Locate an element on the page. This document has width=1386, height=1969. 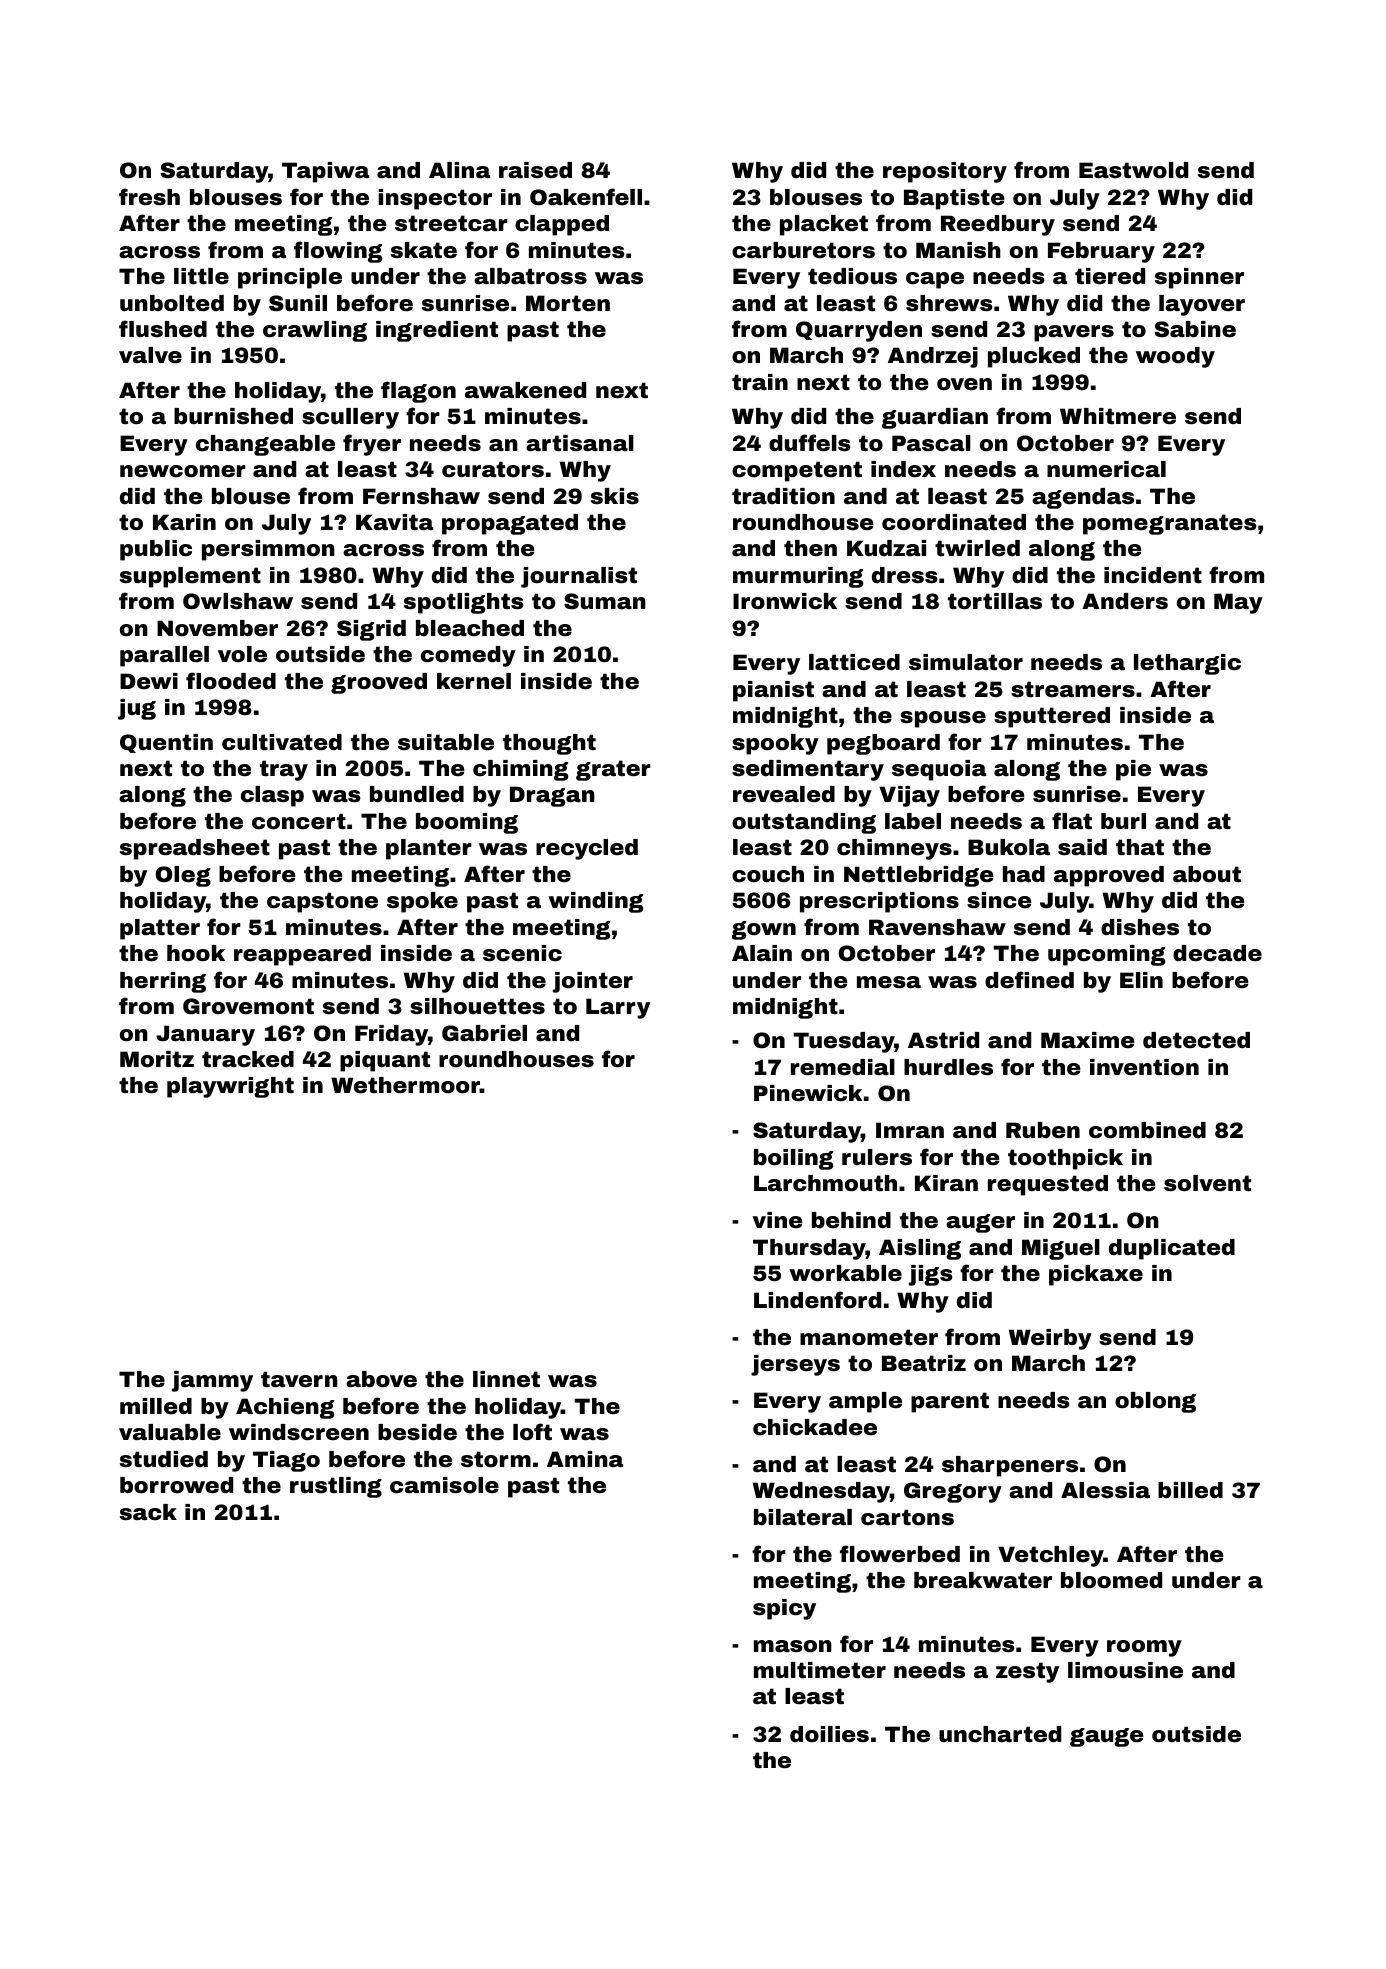
jointer is located at coordinates (593, 982).
